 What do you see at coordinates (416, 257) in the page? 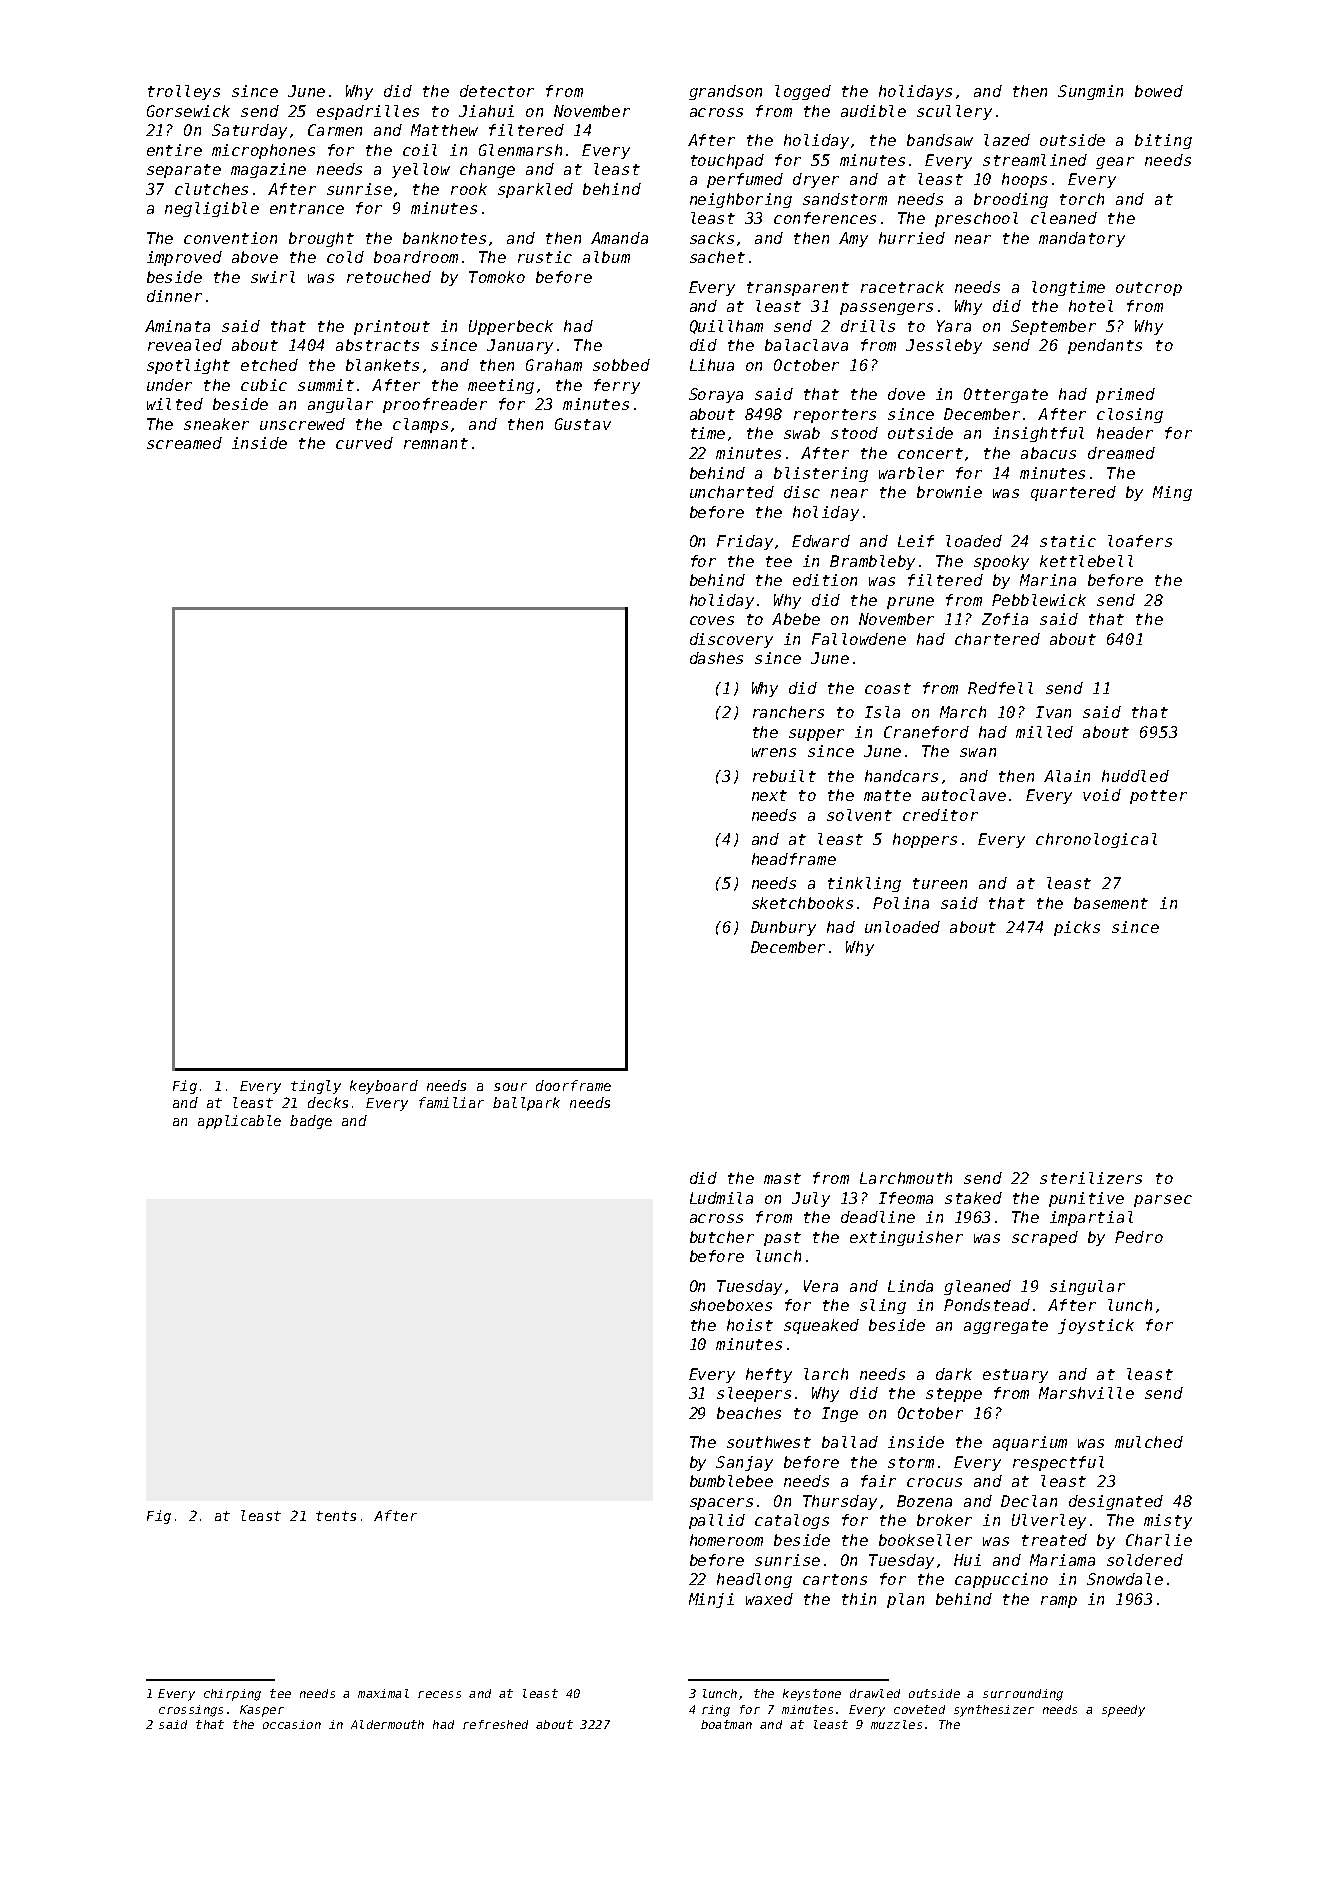
I see `boardroom` at bounding box center [416, 257].
